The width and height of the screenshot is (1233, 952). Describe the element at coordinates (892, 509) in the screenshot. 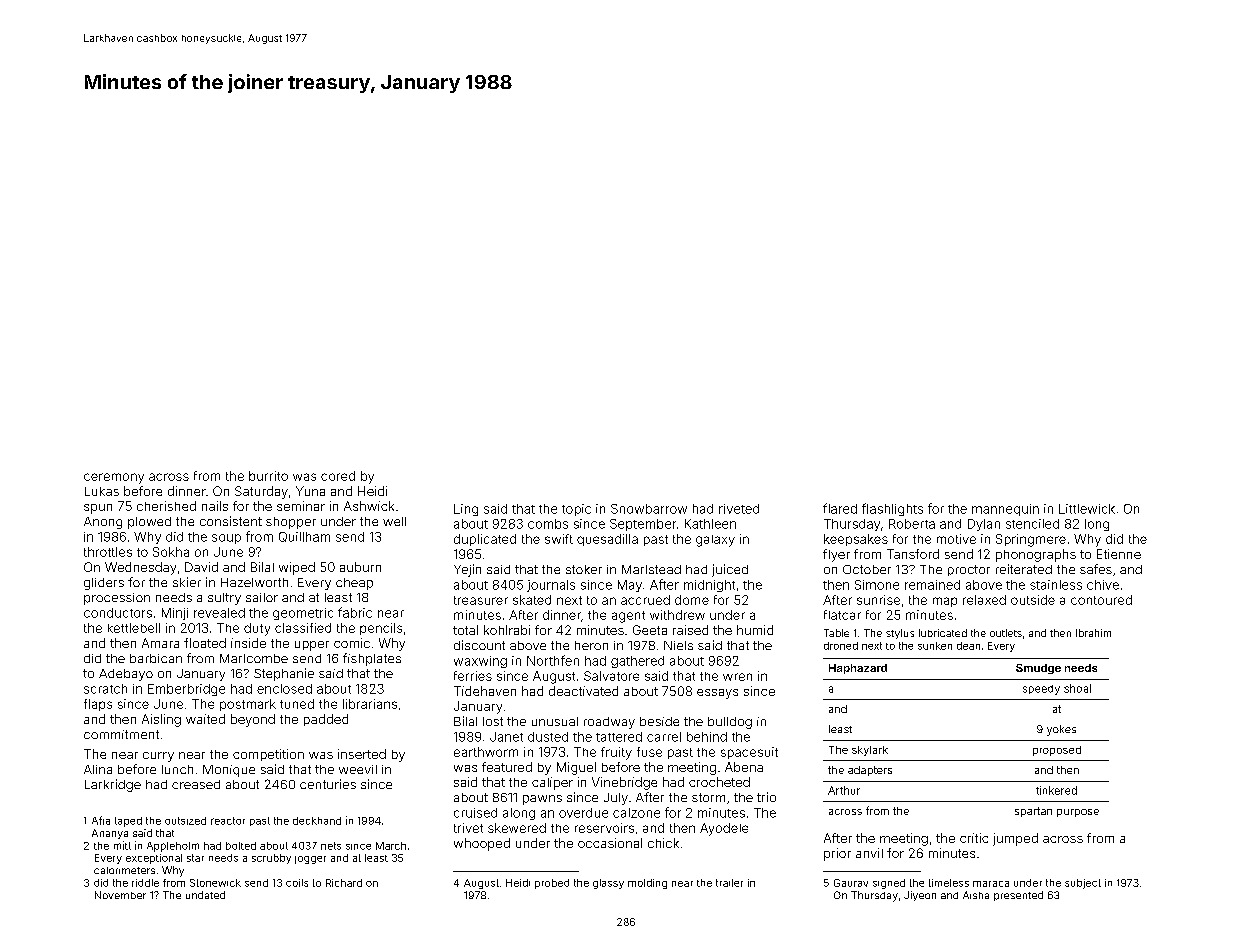

I see `flashlights` at that location.
